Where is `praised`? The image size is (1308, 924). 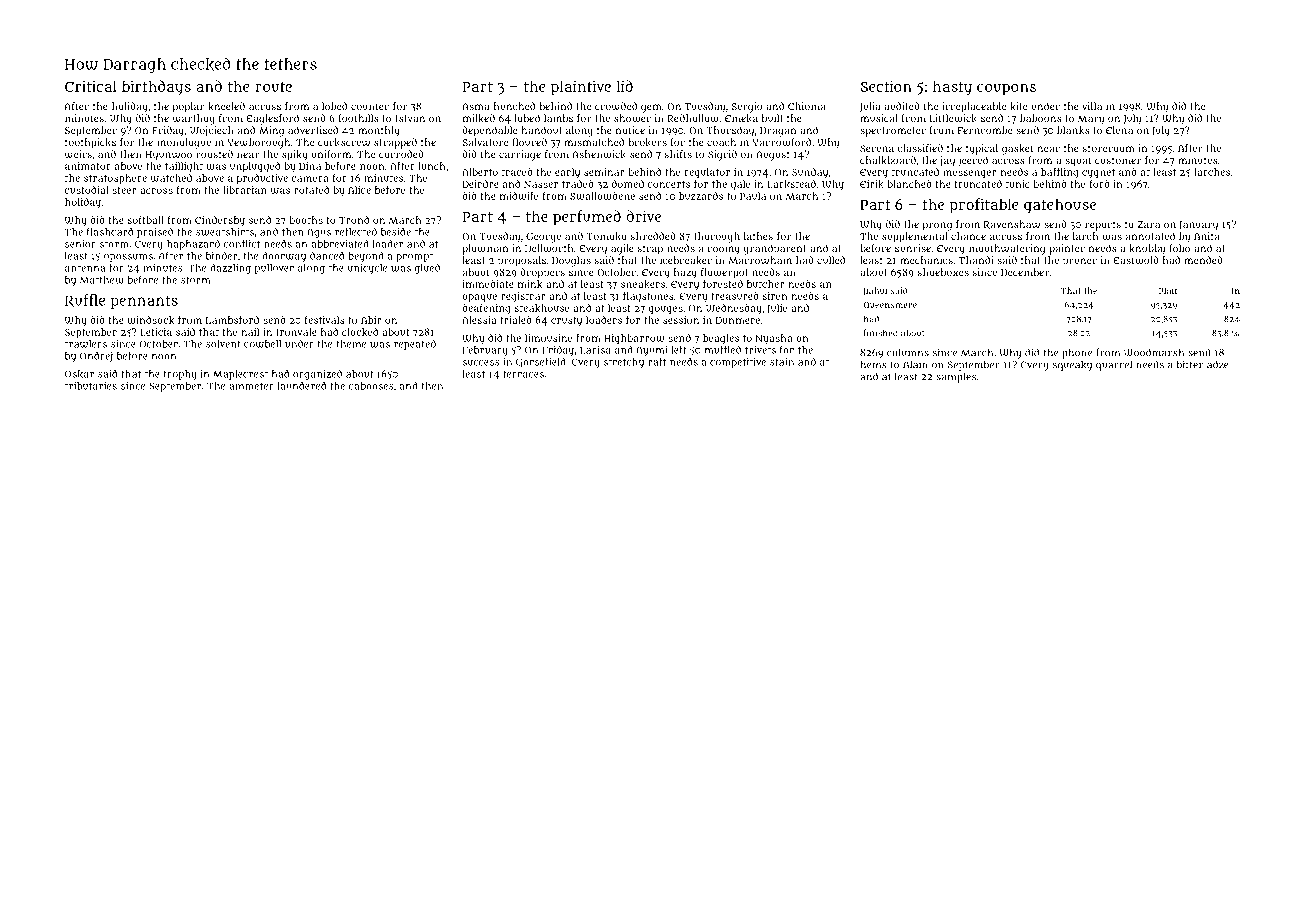 praised is located at coordinates (155, 232).
